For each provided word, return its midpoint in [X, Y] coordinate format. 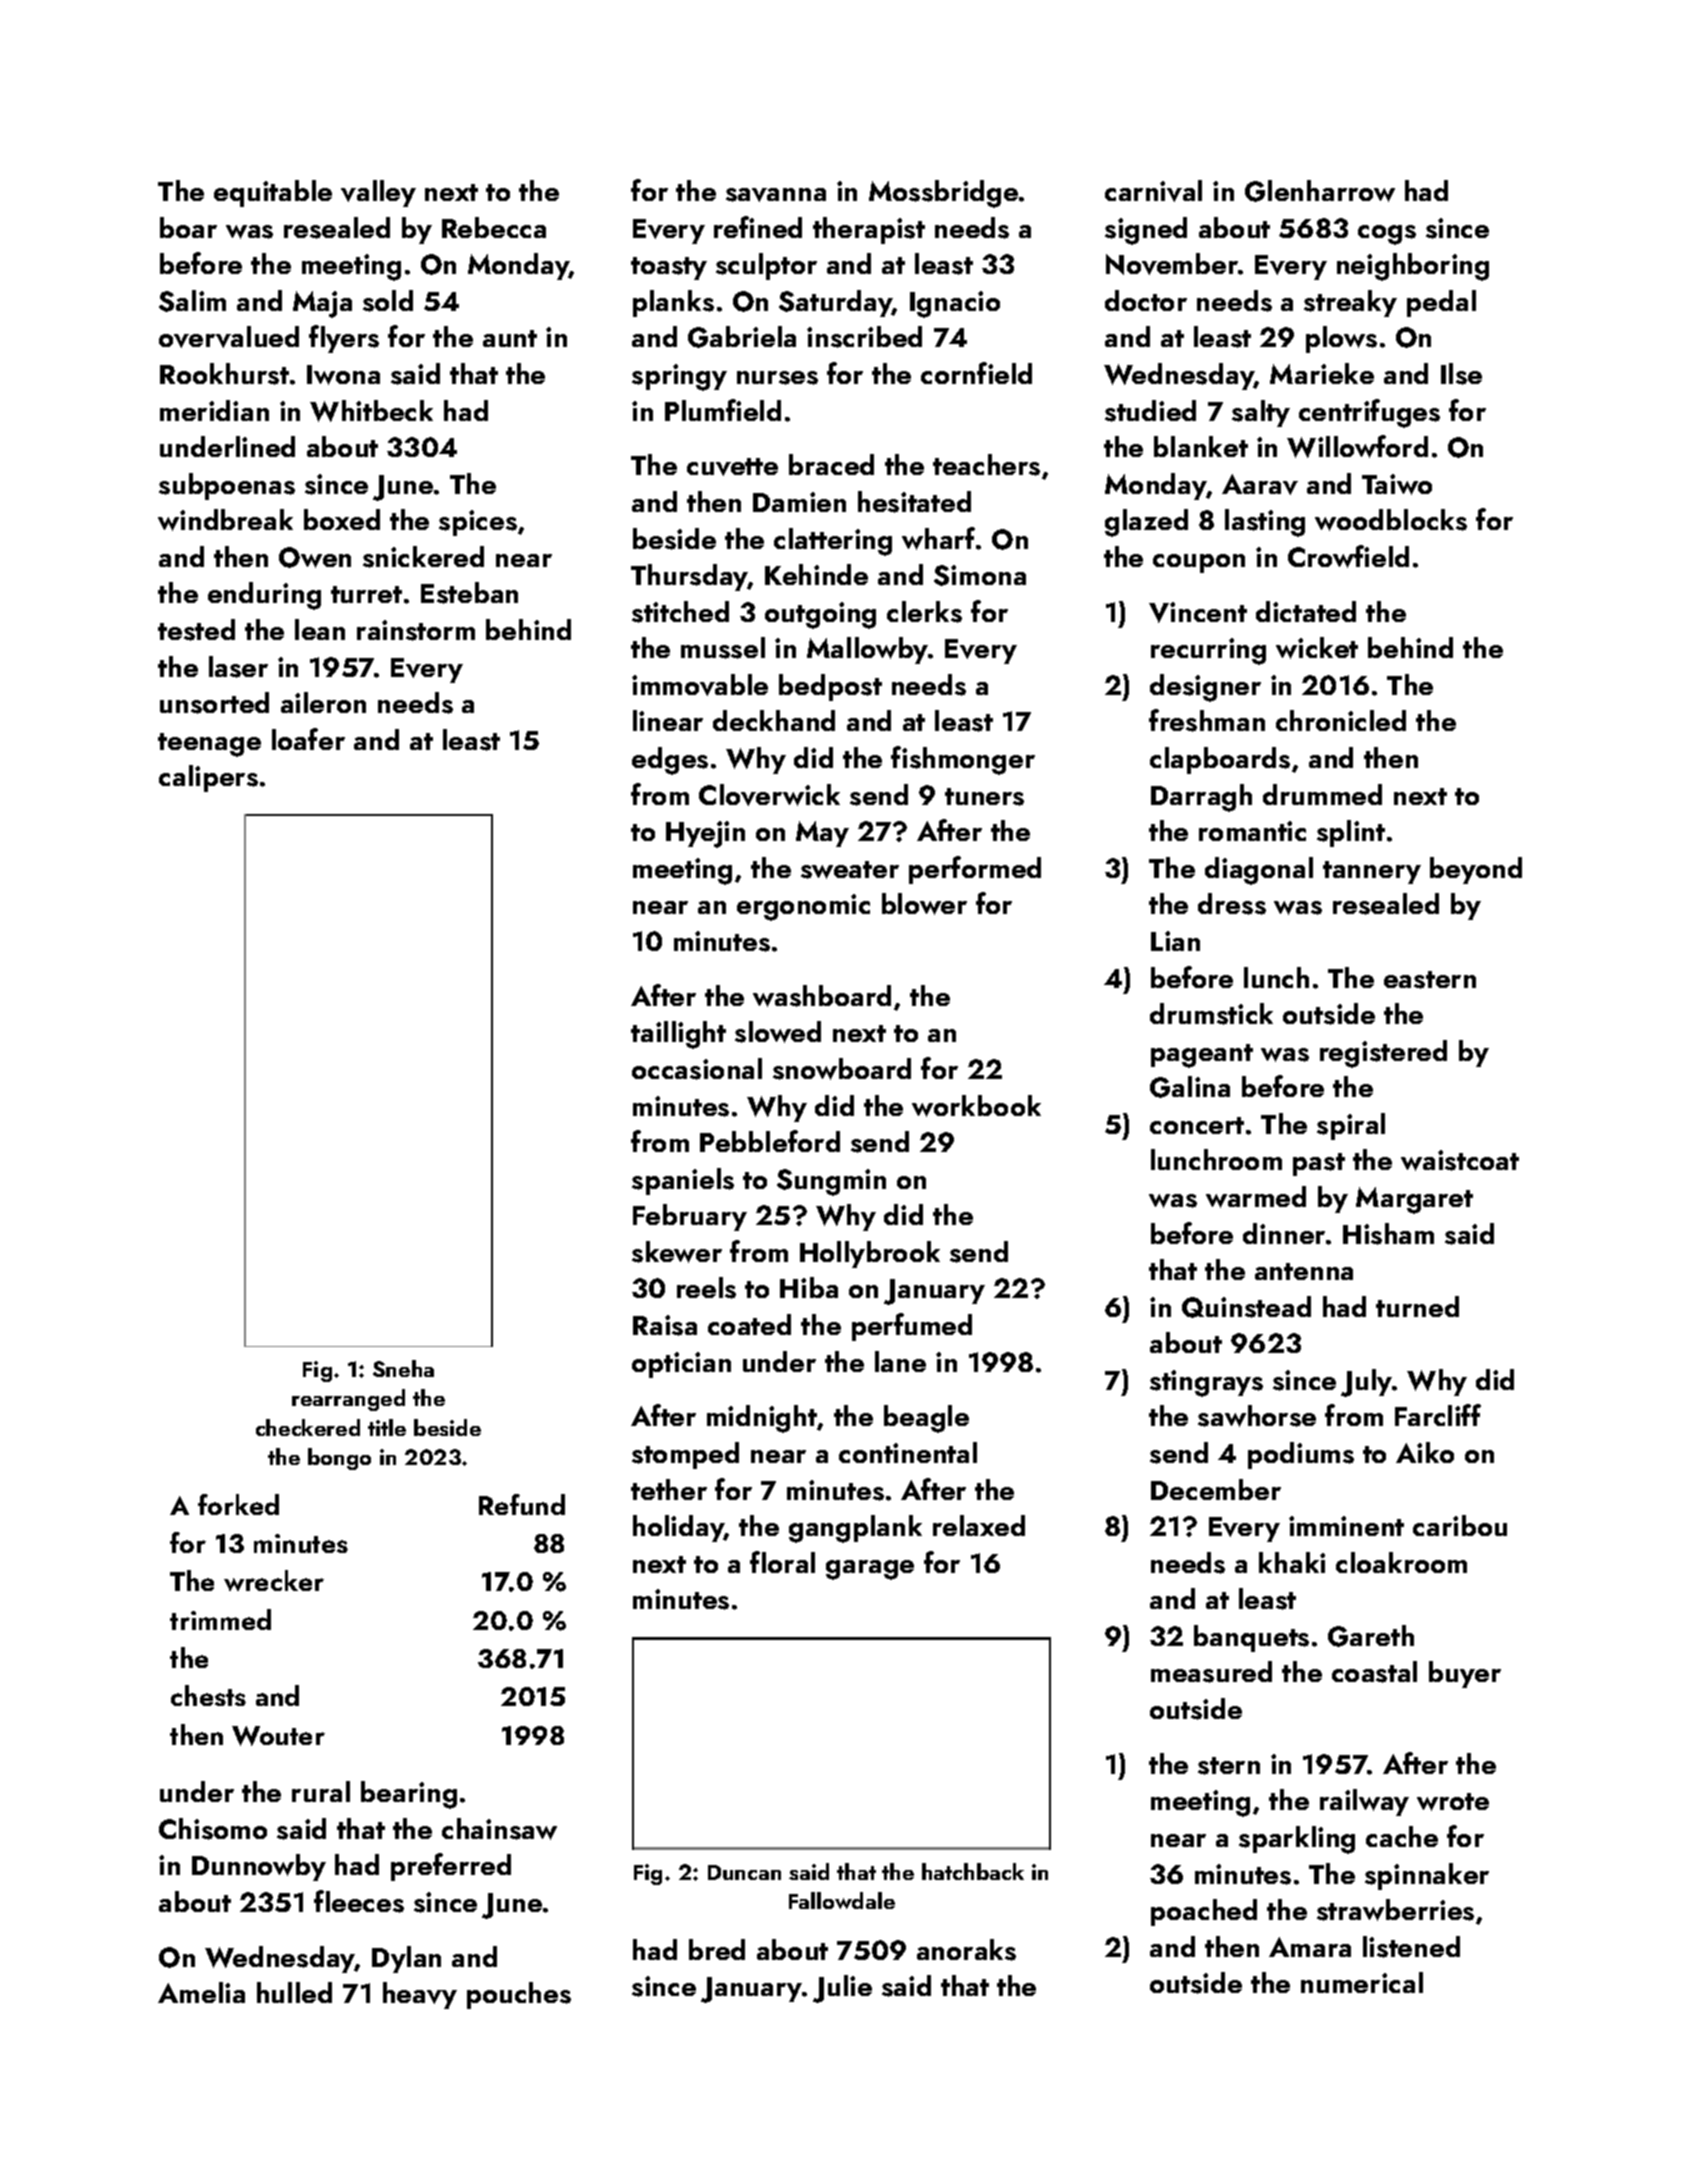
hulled [294, 1992]
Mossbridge [943, 194]
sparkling [1297, 1840]
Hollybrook [870, 1254]
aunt [510, 338]
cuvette [732, 467]
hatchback [973, 1871]
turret [366, 594]
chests [208, 1695]
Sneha [403, 1368]
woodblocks [1391, 520]
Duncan [744, 1872]
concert [1197, 1125]
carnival [1153, 191]
